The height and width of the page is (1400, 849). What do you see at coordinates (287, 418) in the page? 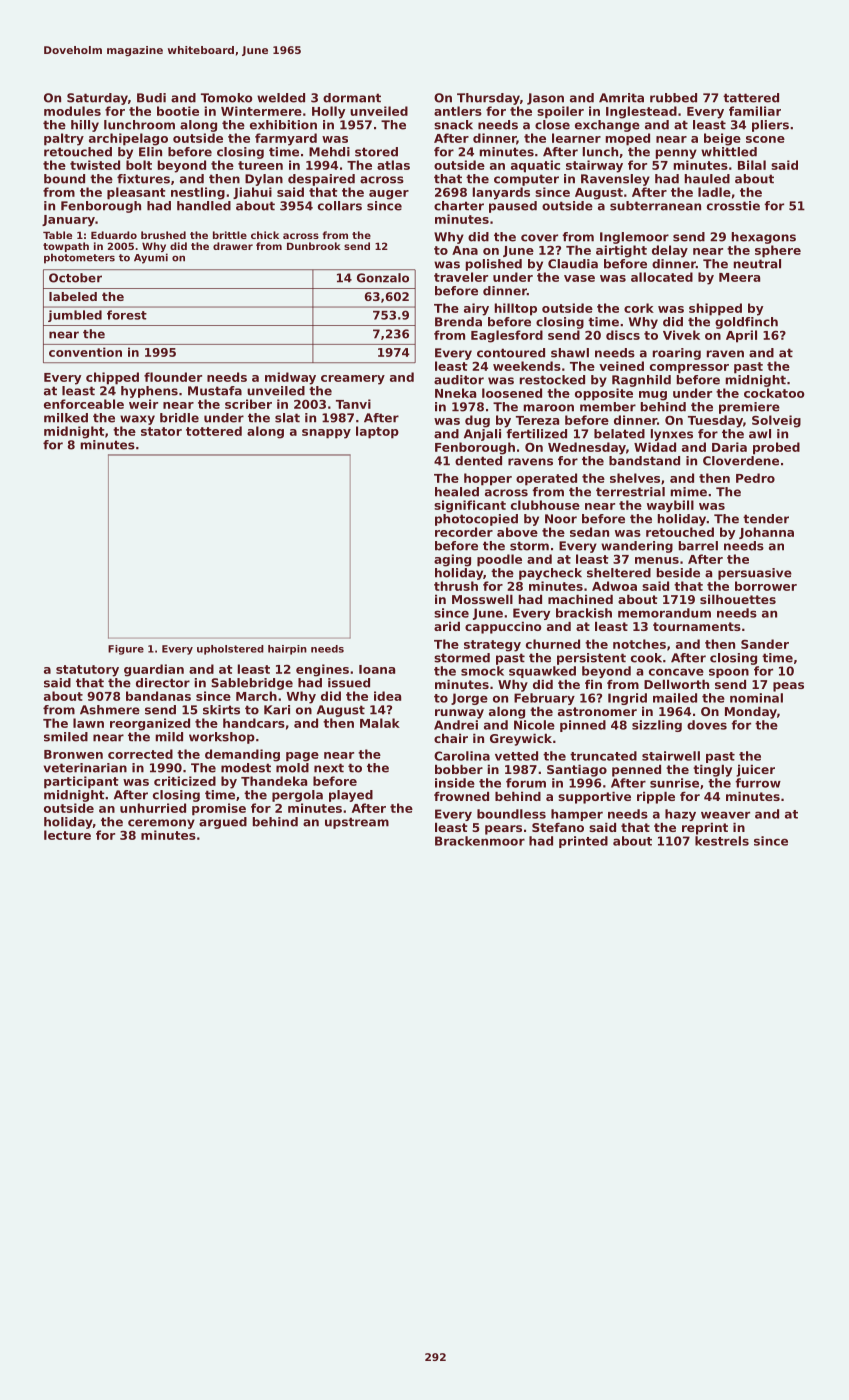
I see `slat` at bounding box center [287, 418].
